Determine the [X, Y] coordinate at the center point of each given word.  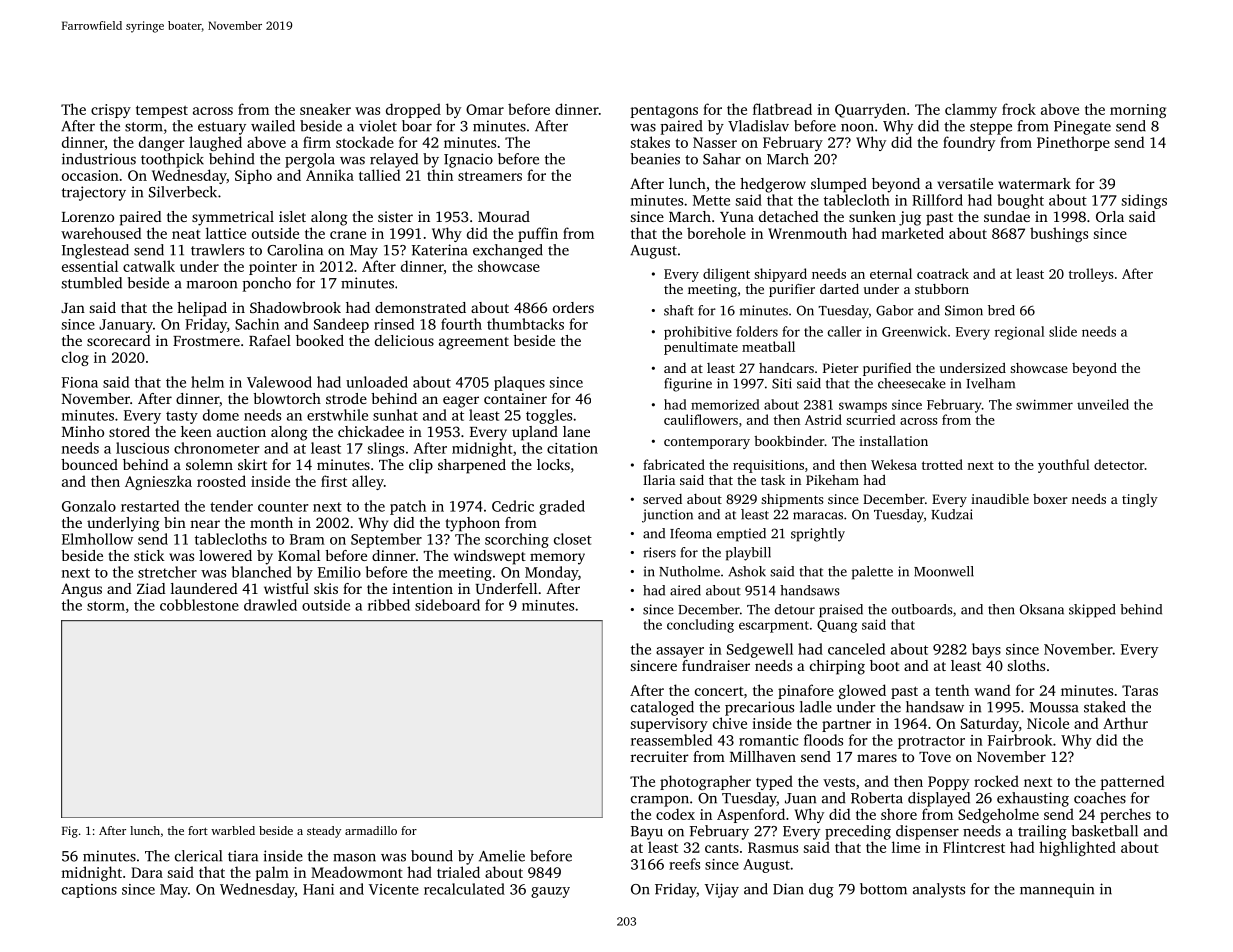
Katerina [440, 250]
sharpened [472, 466]
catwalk [149, 266]
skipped [1092, 611]
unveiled [1103, 404]
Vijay [722, 890]
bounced [89, 464]
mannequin [1057, 890]
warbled [233, 830]
